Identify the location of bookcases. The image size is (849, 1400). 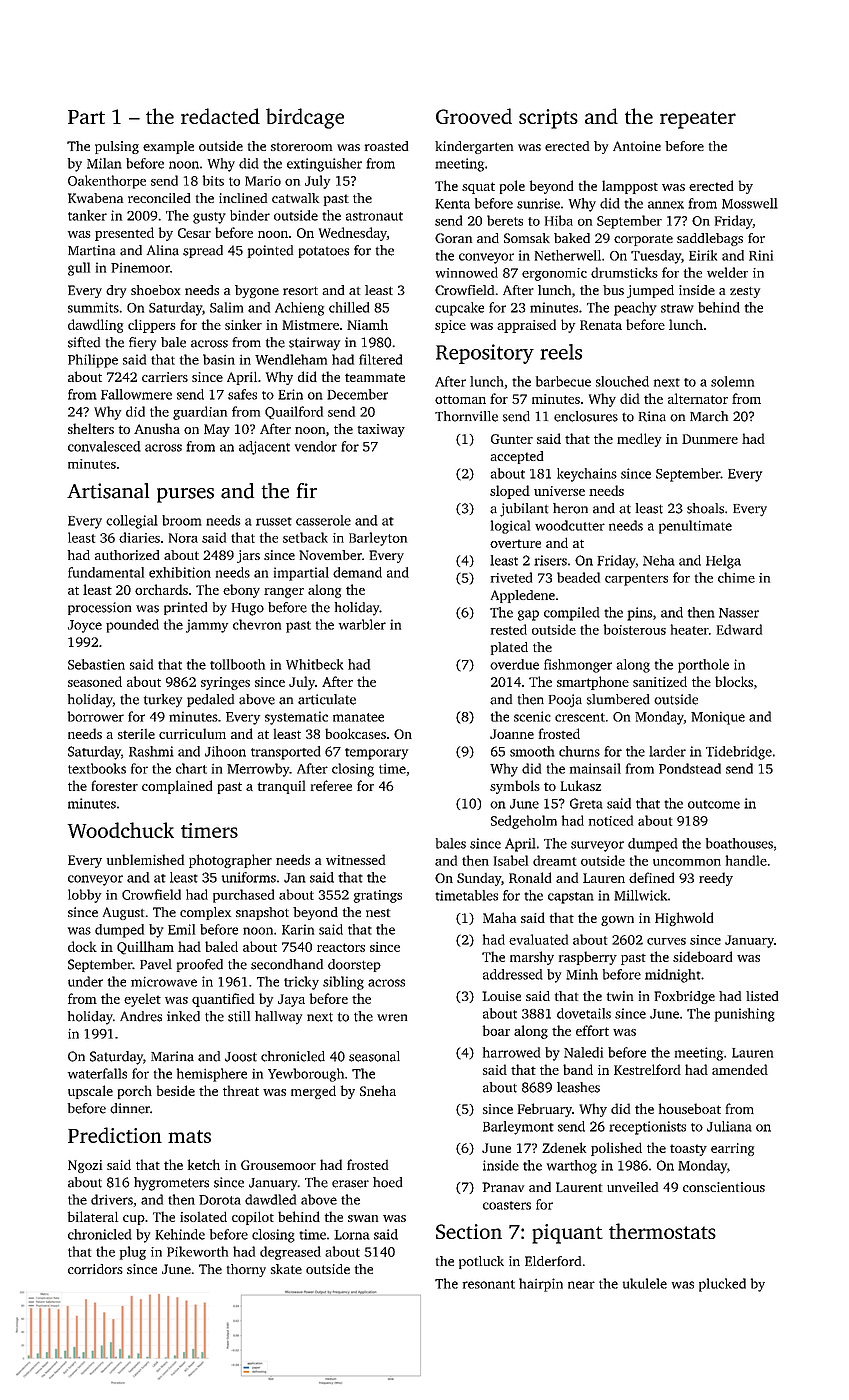
(355, 733).
